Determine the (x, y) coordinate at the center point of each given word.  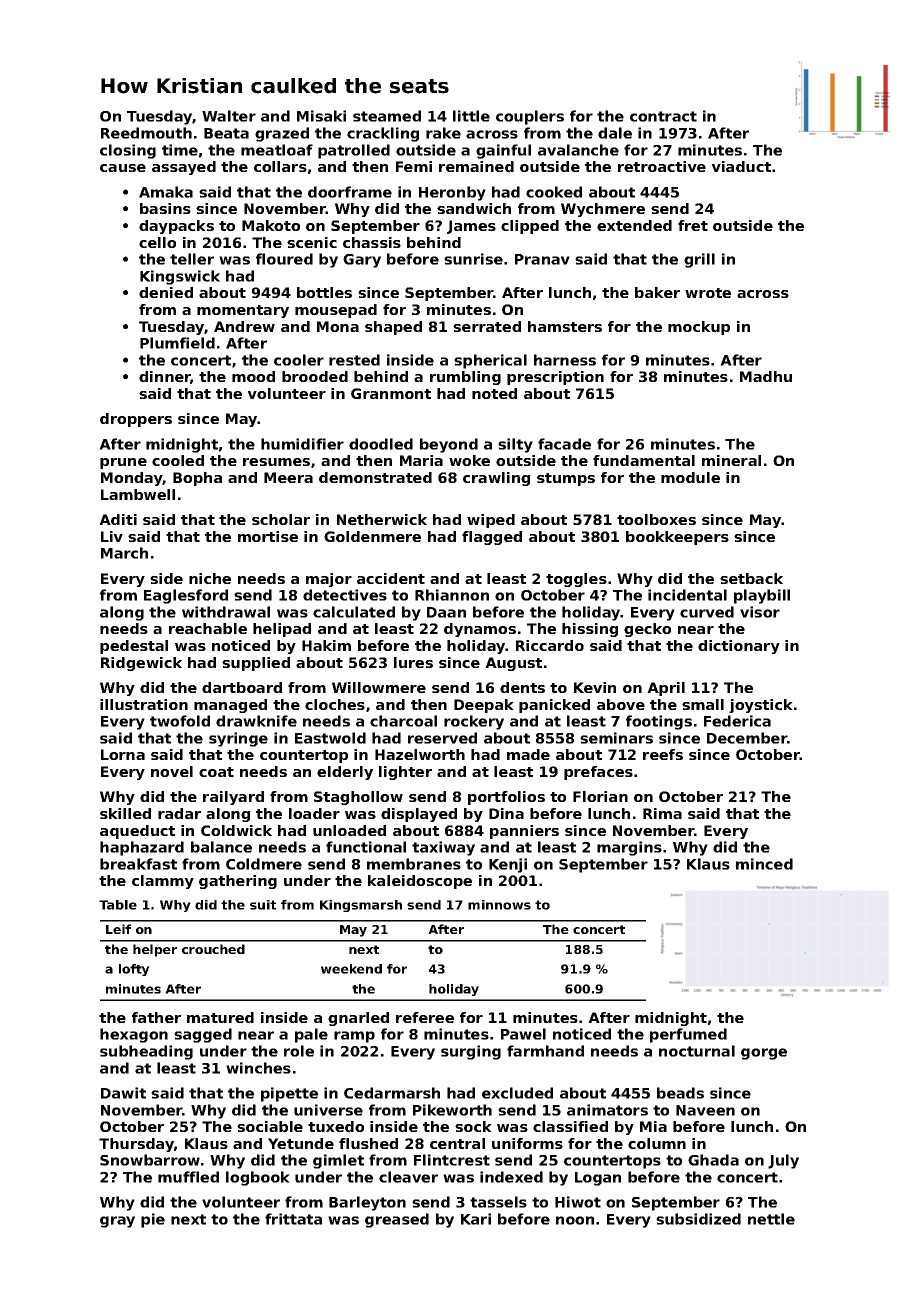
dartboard (242, 687)
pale (311, 1035)
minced (764, 864)
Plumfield (177, 343)
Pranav (542, 259)
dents (522, 687)
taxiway (443, 848)
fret (693, 225)
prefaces (598, 773)
